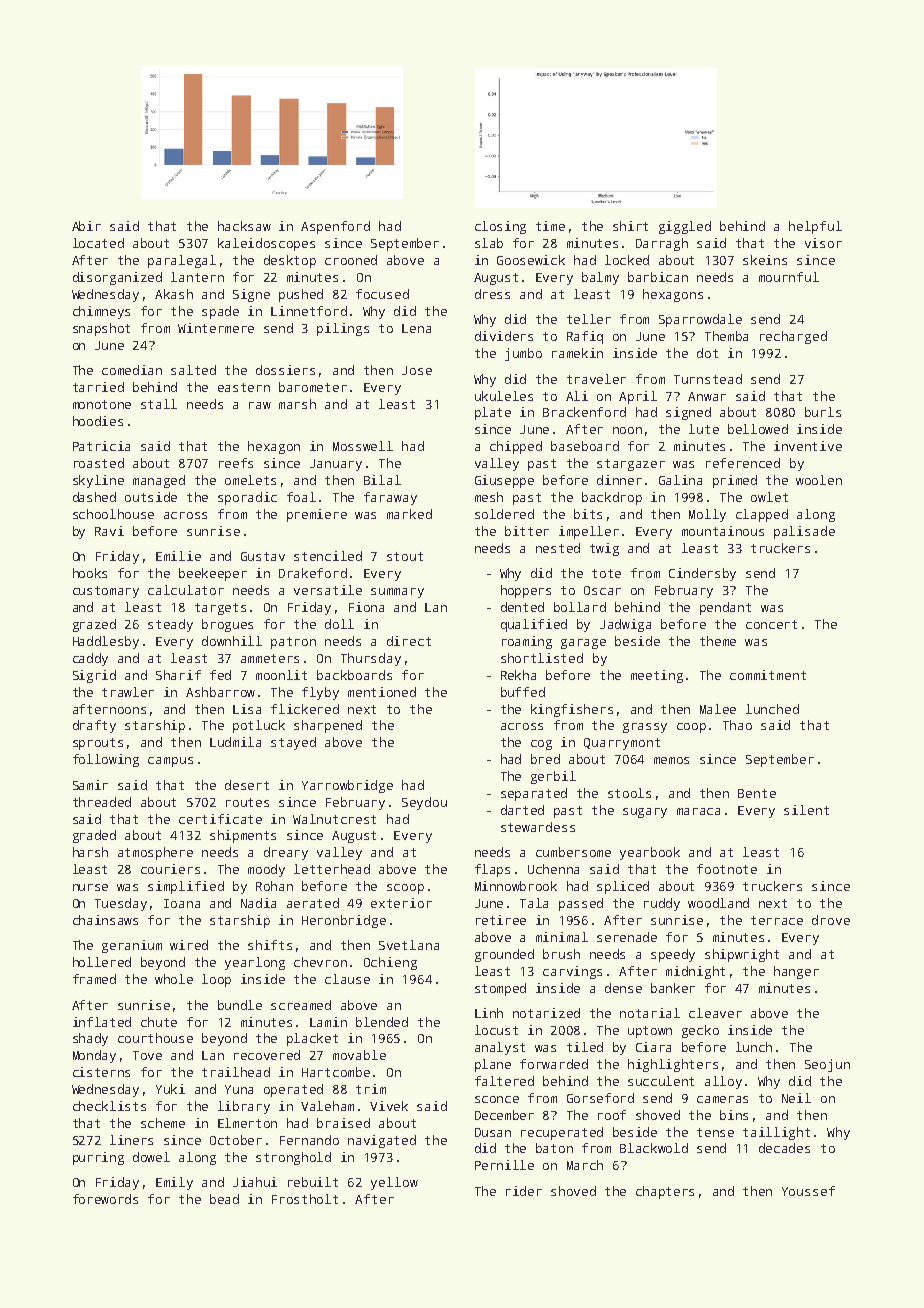  Describe the element at coordinates (492, 294) in the screenshot. I see `dress` at that location.
